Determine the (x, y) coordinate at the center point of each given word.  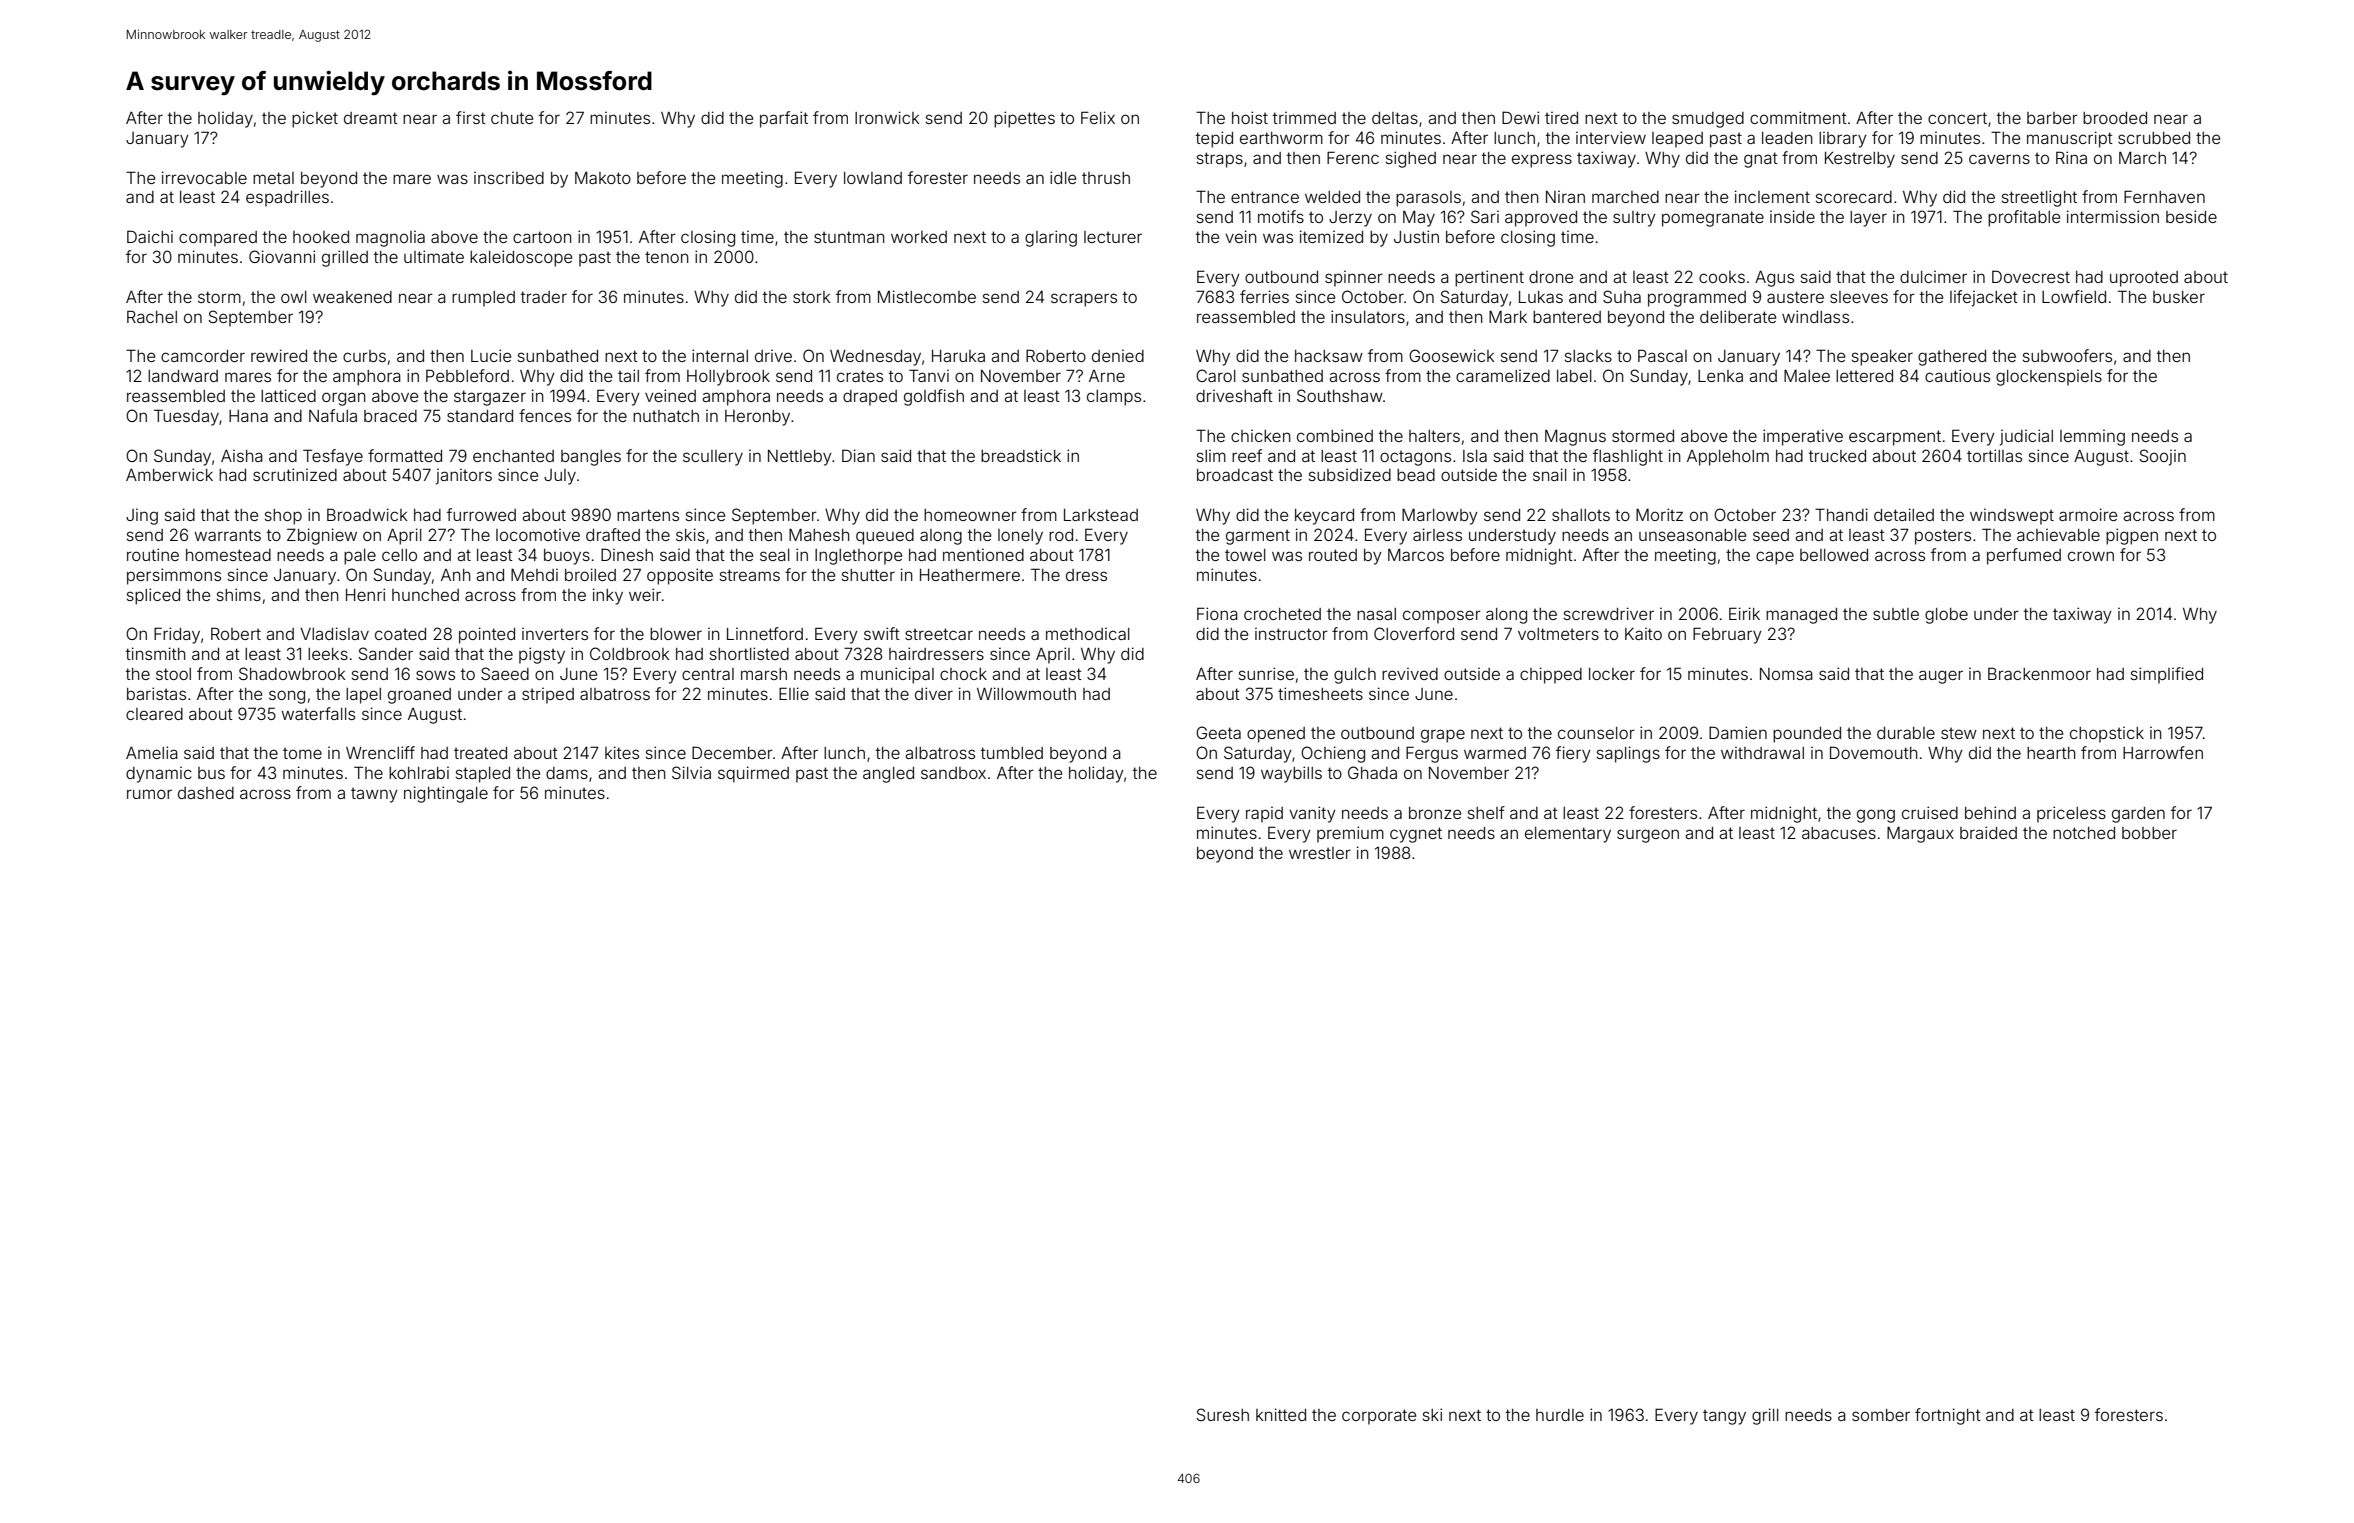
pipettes (1024, 119)
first (471, 117)
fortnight (1948, 1416)
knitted (1281, 1414)
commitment (1798, 117)
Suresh (1222, 1414)
